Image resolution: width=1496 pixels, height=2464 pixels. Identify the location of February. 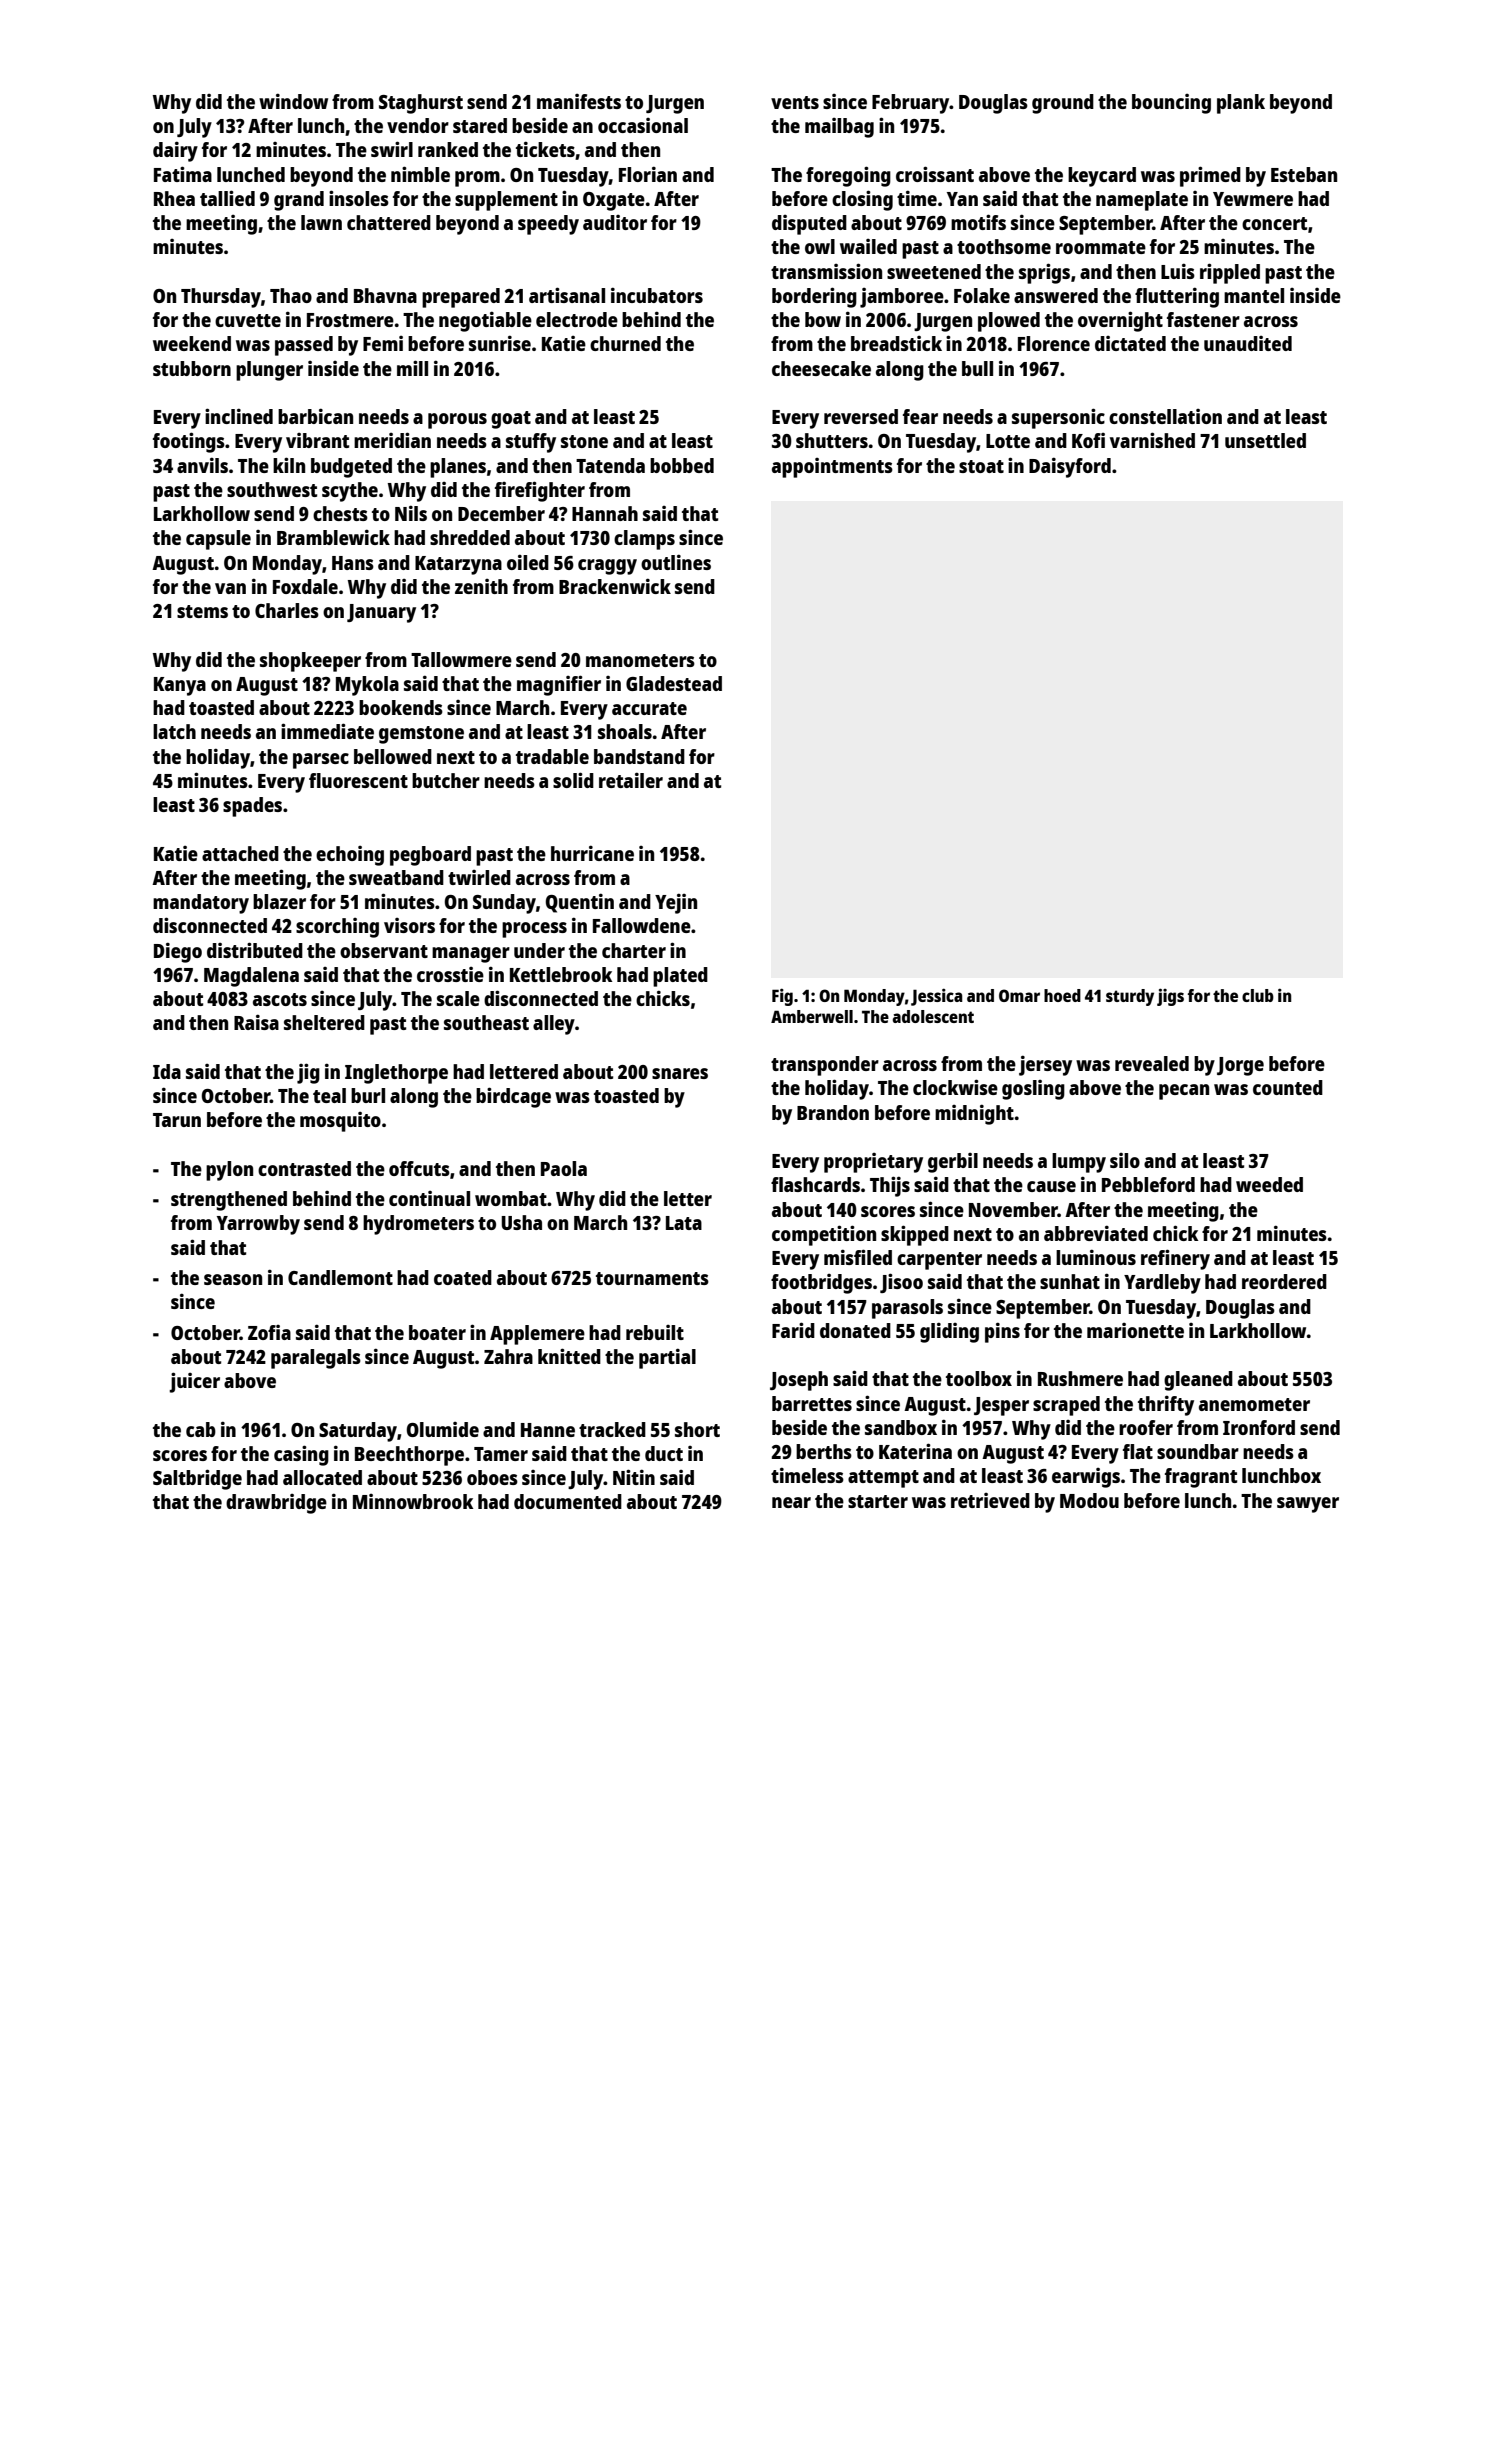
(911, 104).
